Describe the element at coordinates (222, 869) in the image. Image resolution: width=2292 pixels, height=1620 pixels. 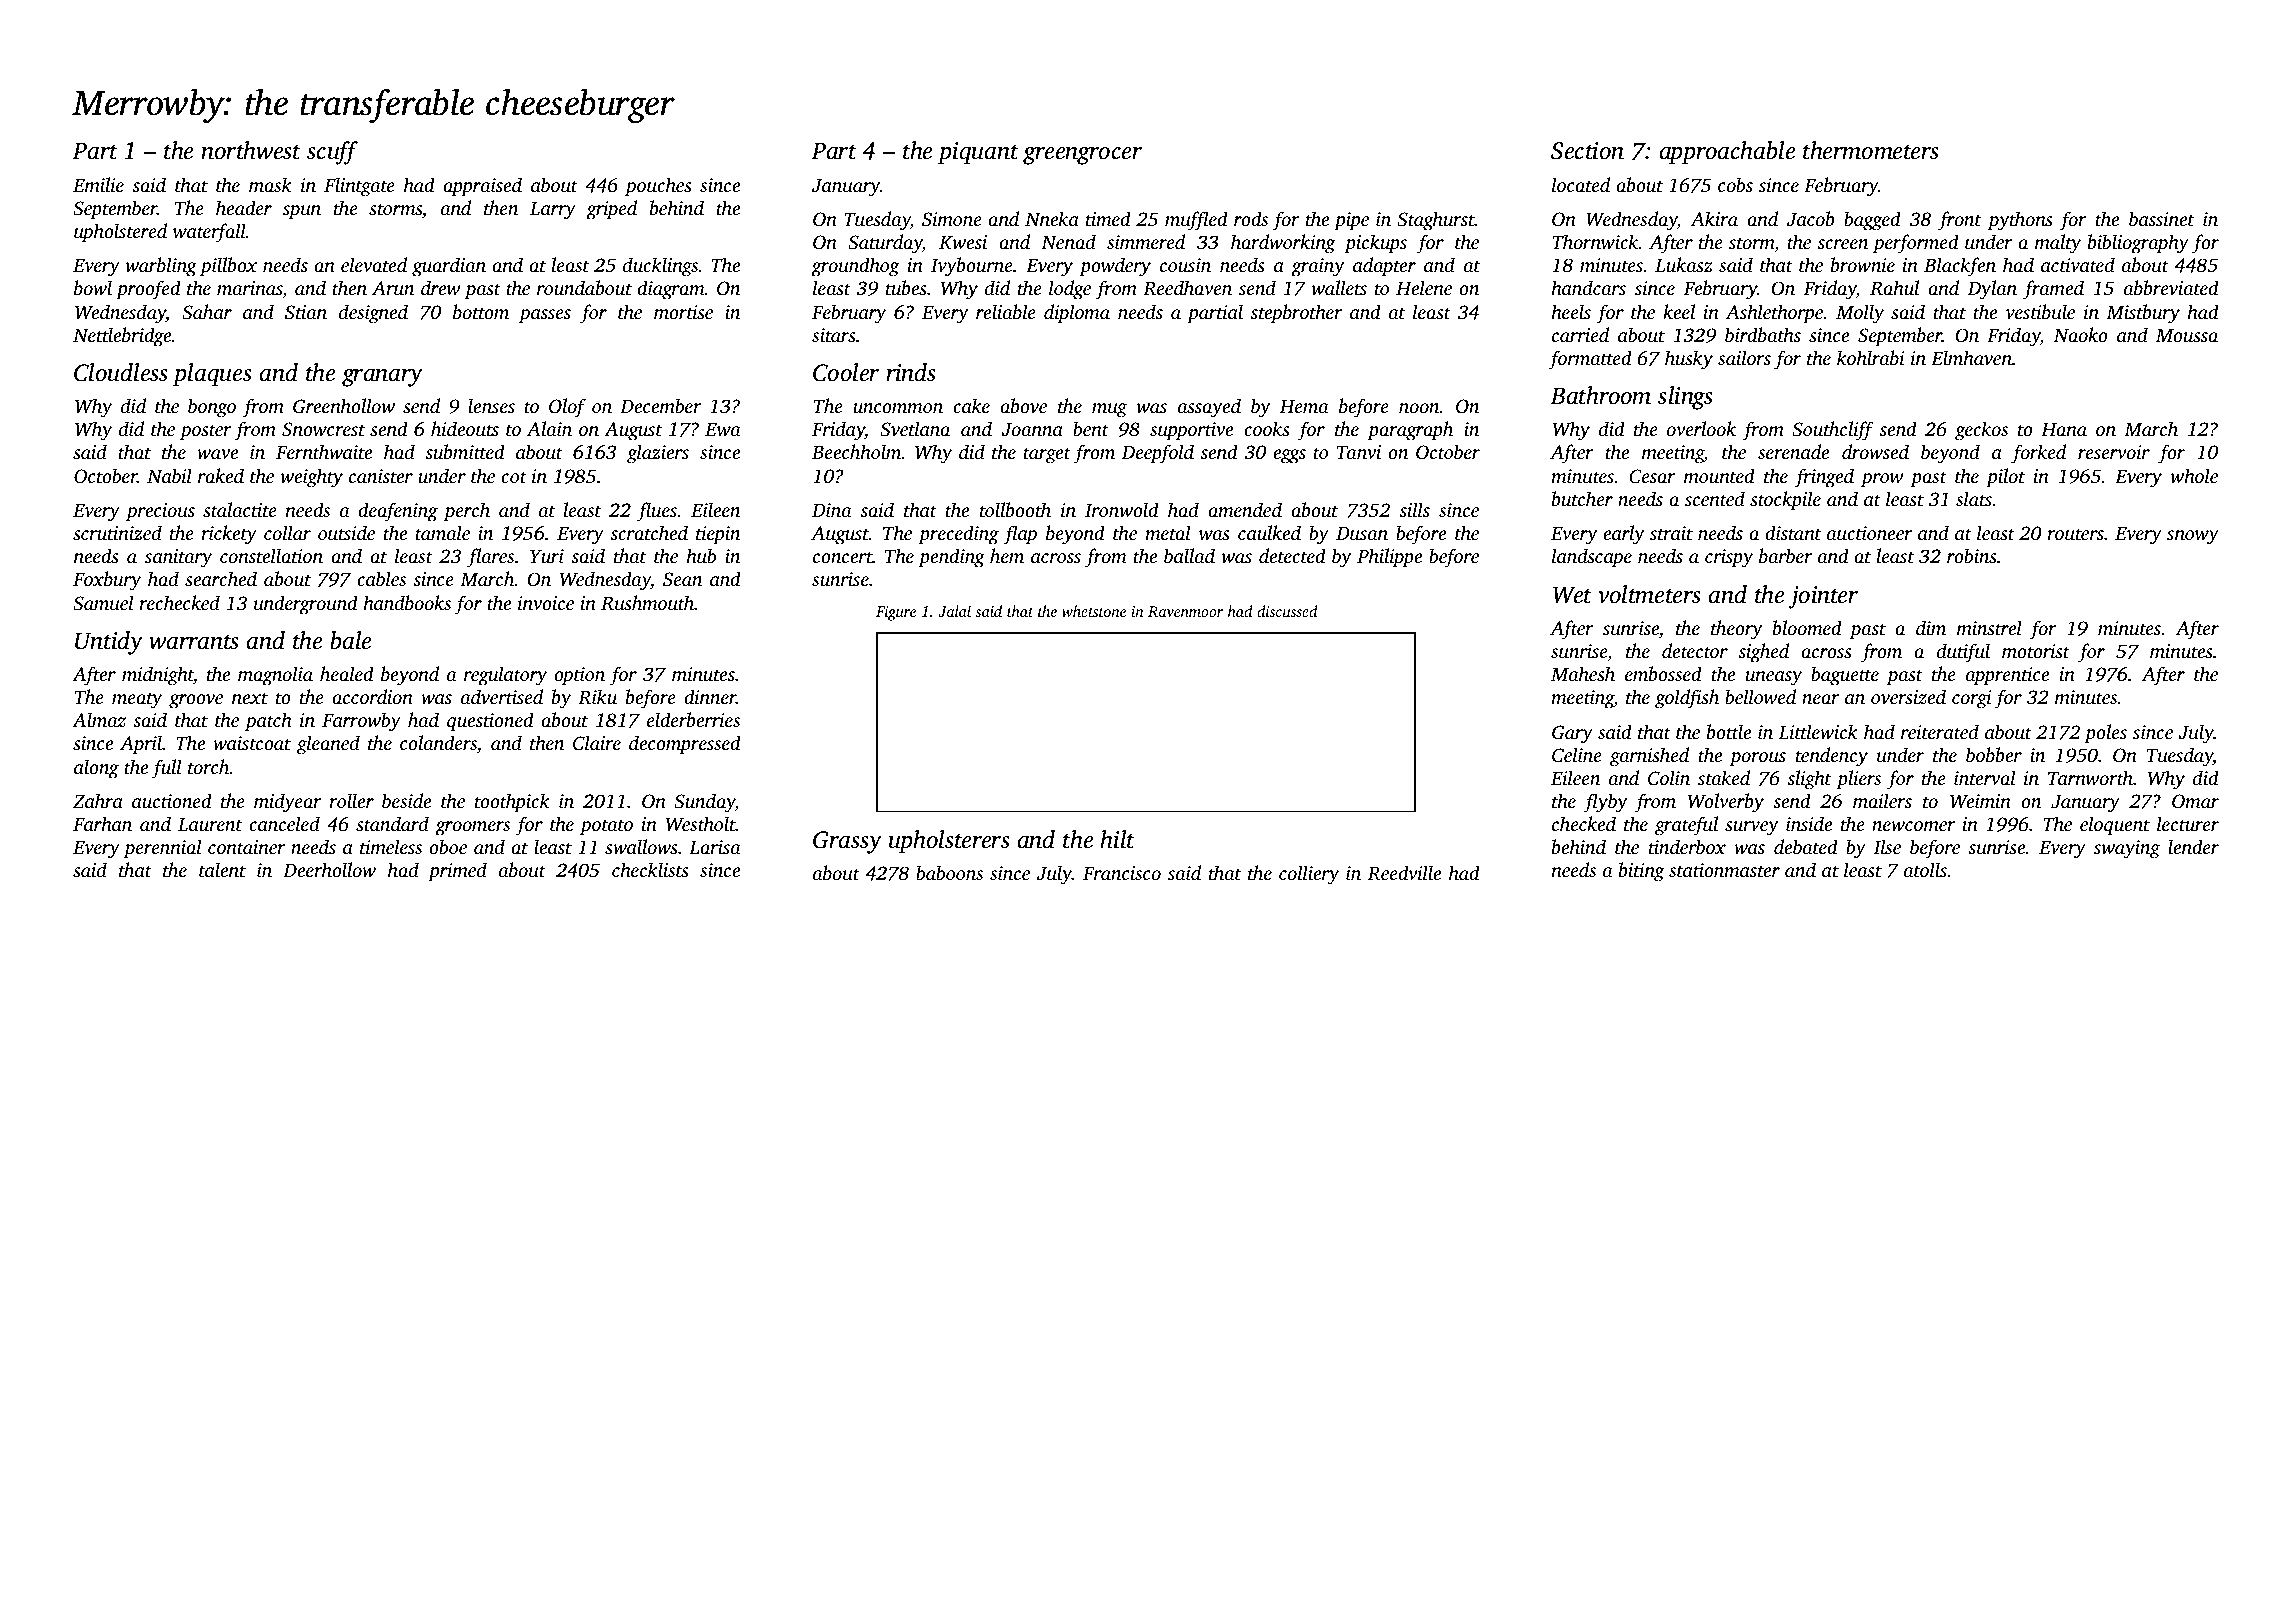
I see `talent` at that location.
